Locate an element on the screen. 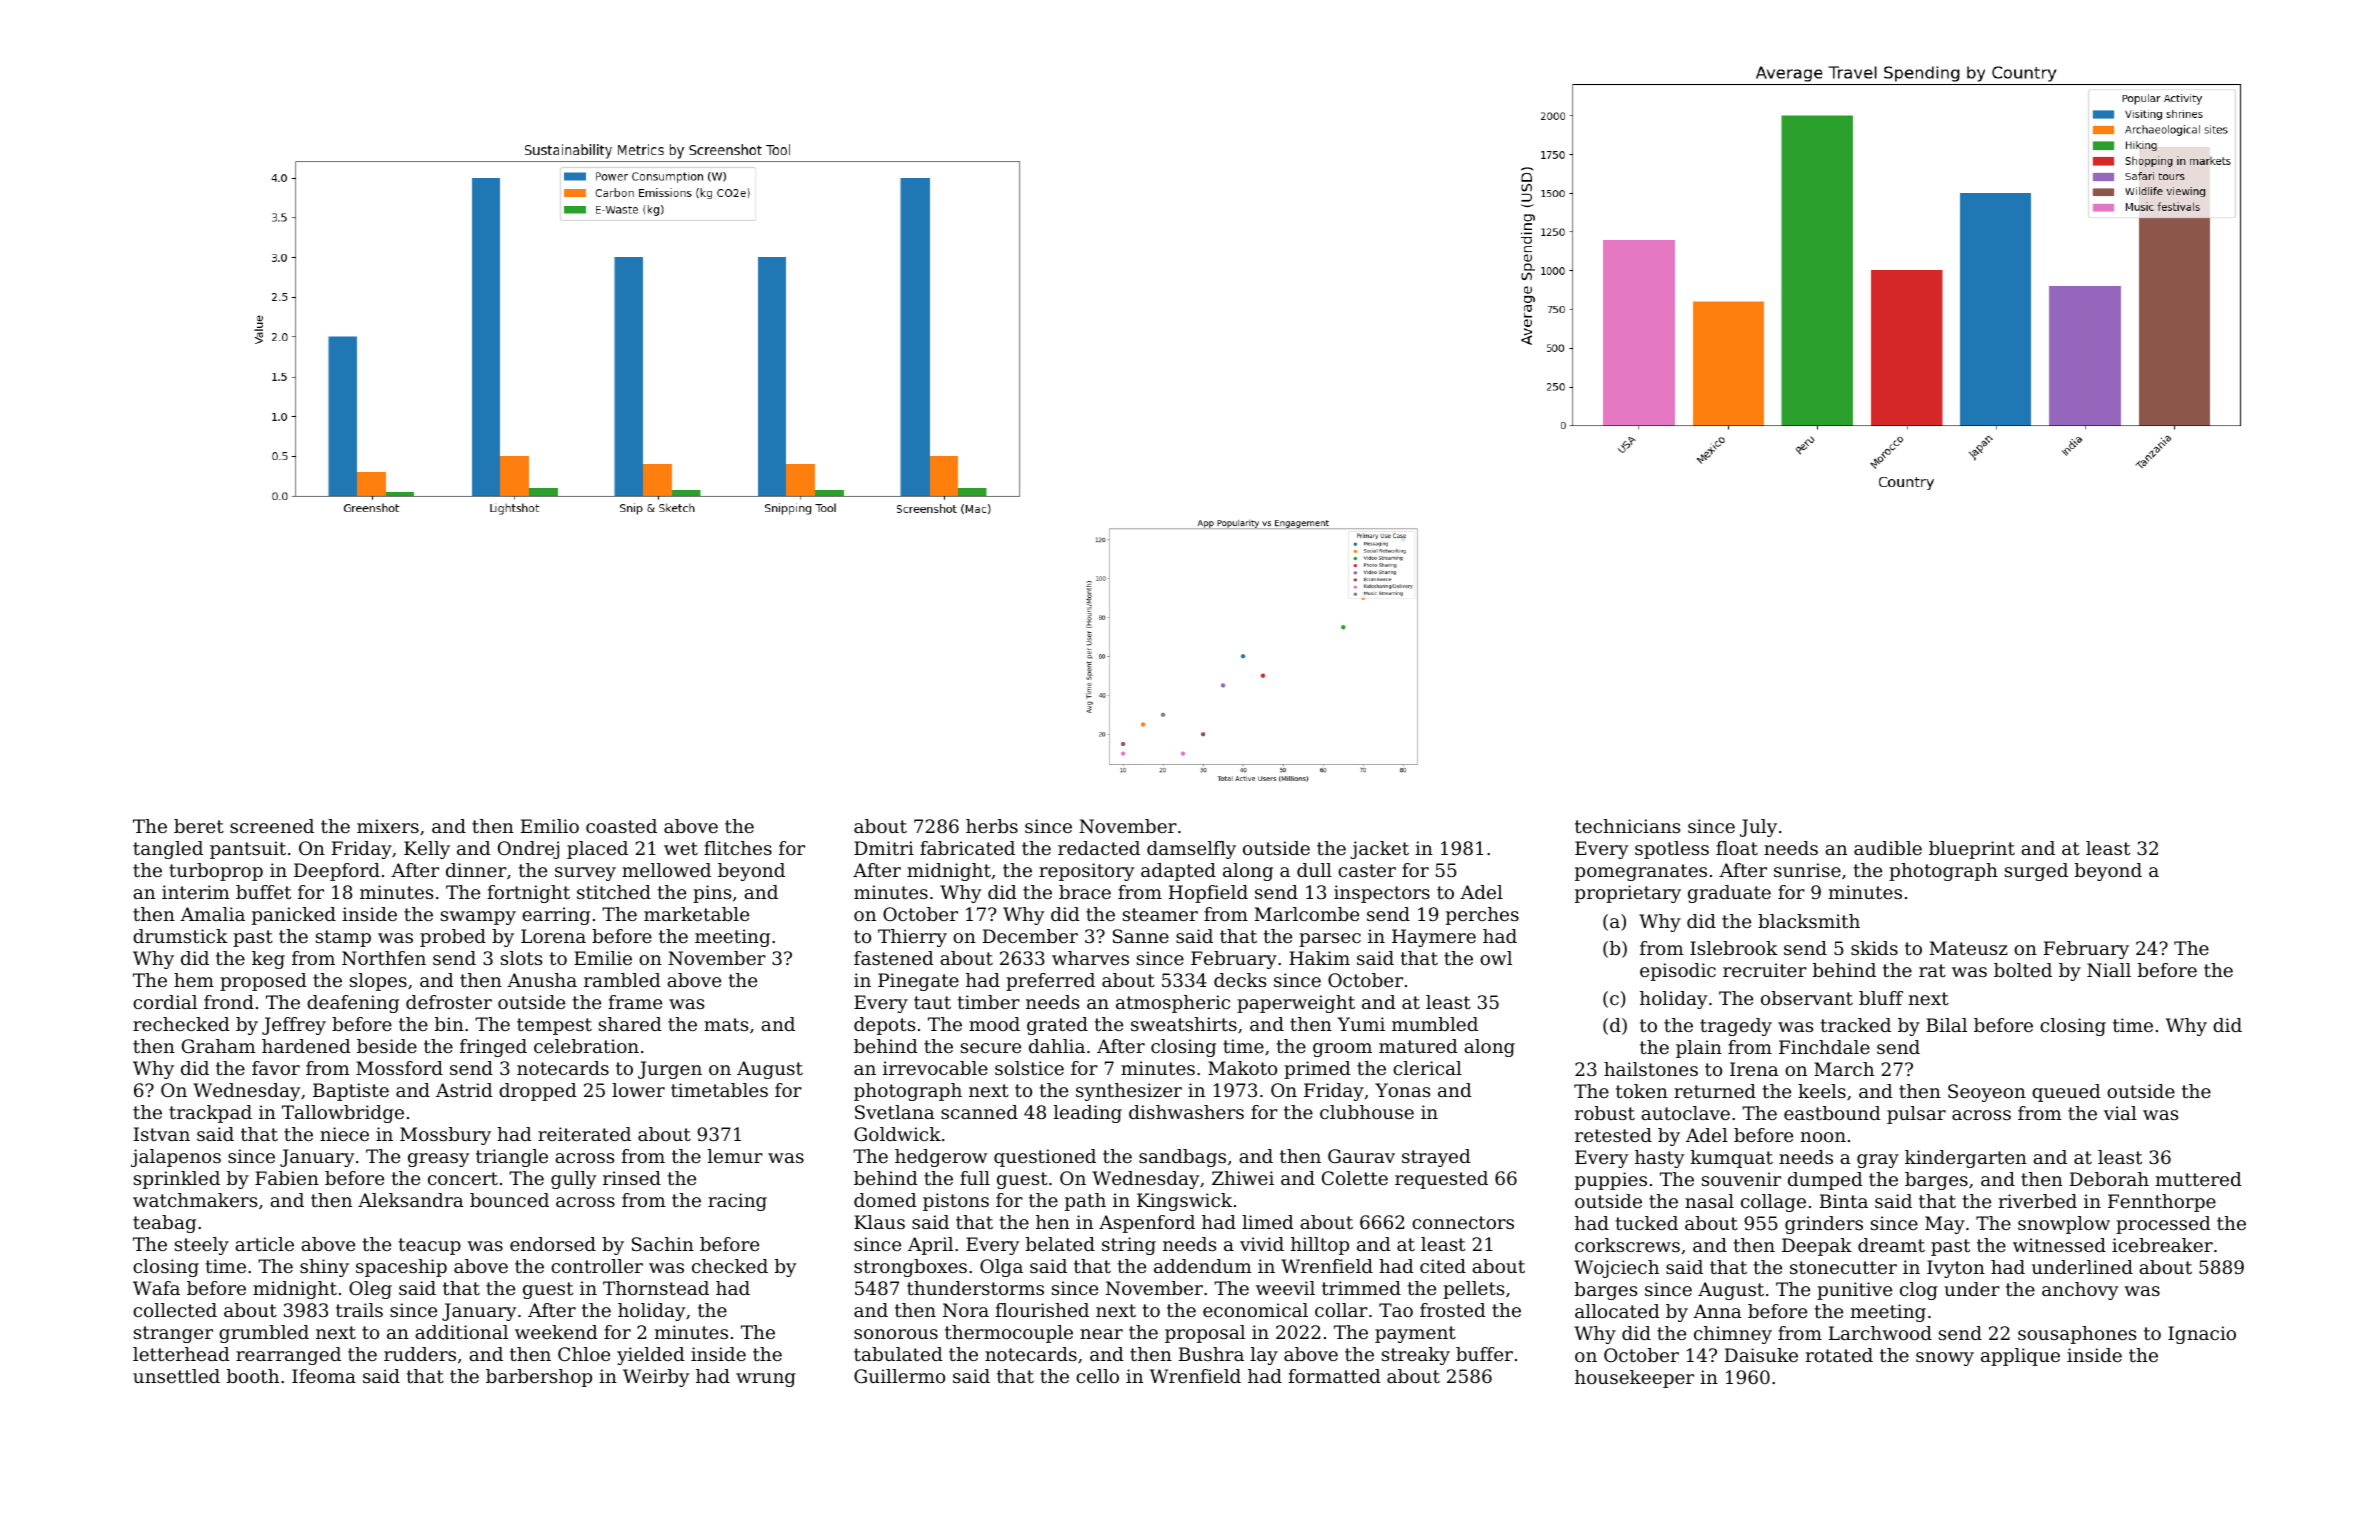  Bilal is located at coordinates (1946, 1025).
